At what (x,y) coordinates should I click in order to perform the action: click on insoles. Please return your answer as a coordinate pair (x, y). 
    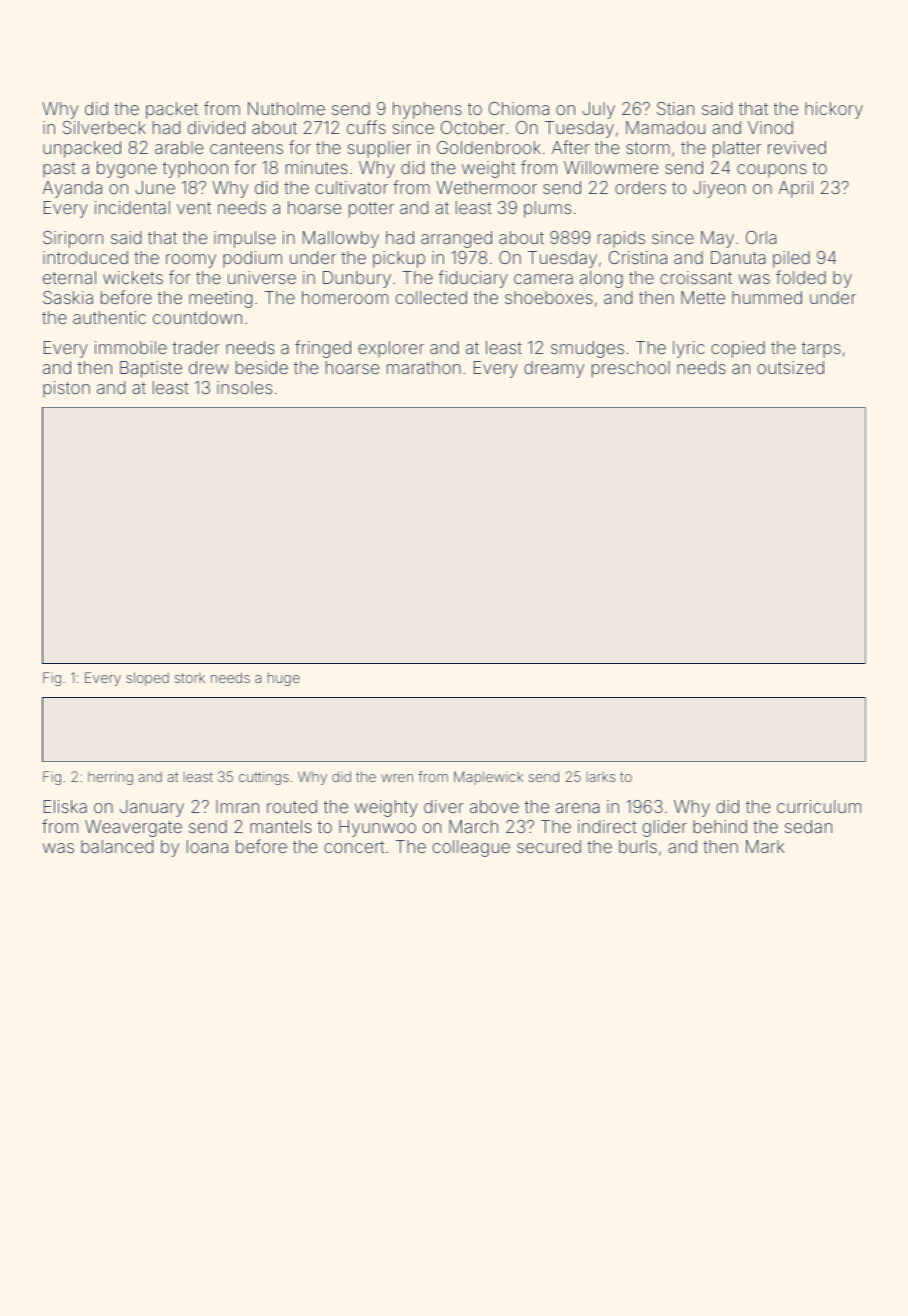
    Looking at the image, I should click on (244, 387).
